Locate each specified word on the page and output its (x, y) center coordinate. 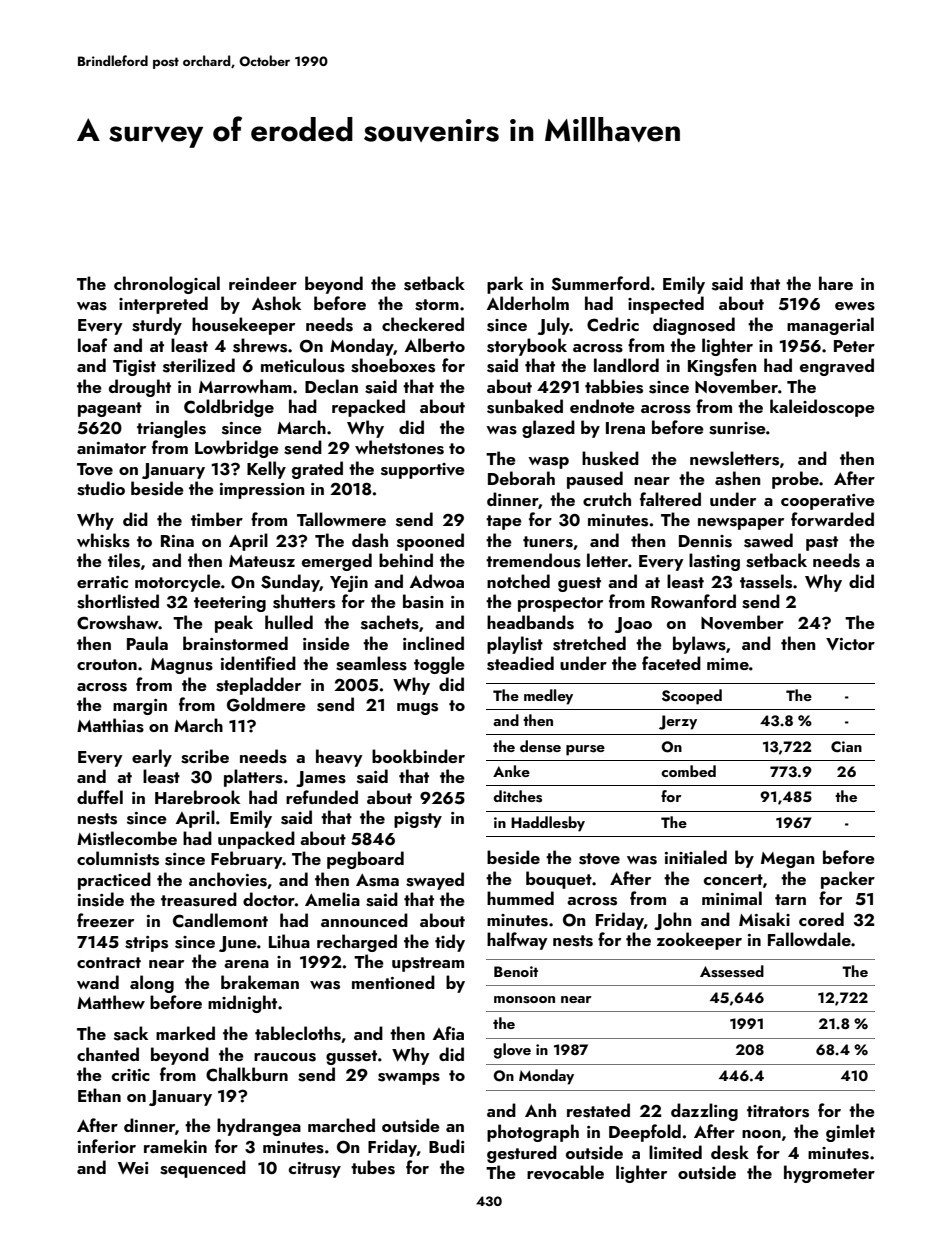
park (505, 285)
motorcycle (178, 583)
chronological (167, 285)
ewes (855, 306)
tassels (766, 581)
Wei (133, 1168)
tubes (373, 1167)
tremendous (533, 560)
